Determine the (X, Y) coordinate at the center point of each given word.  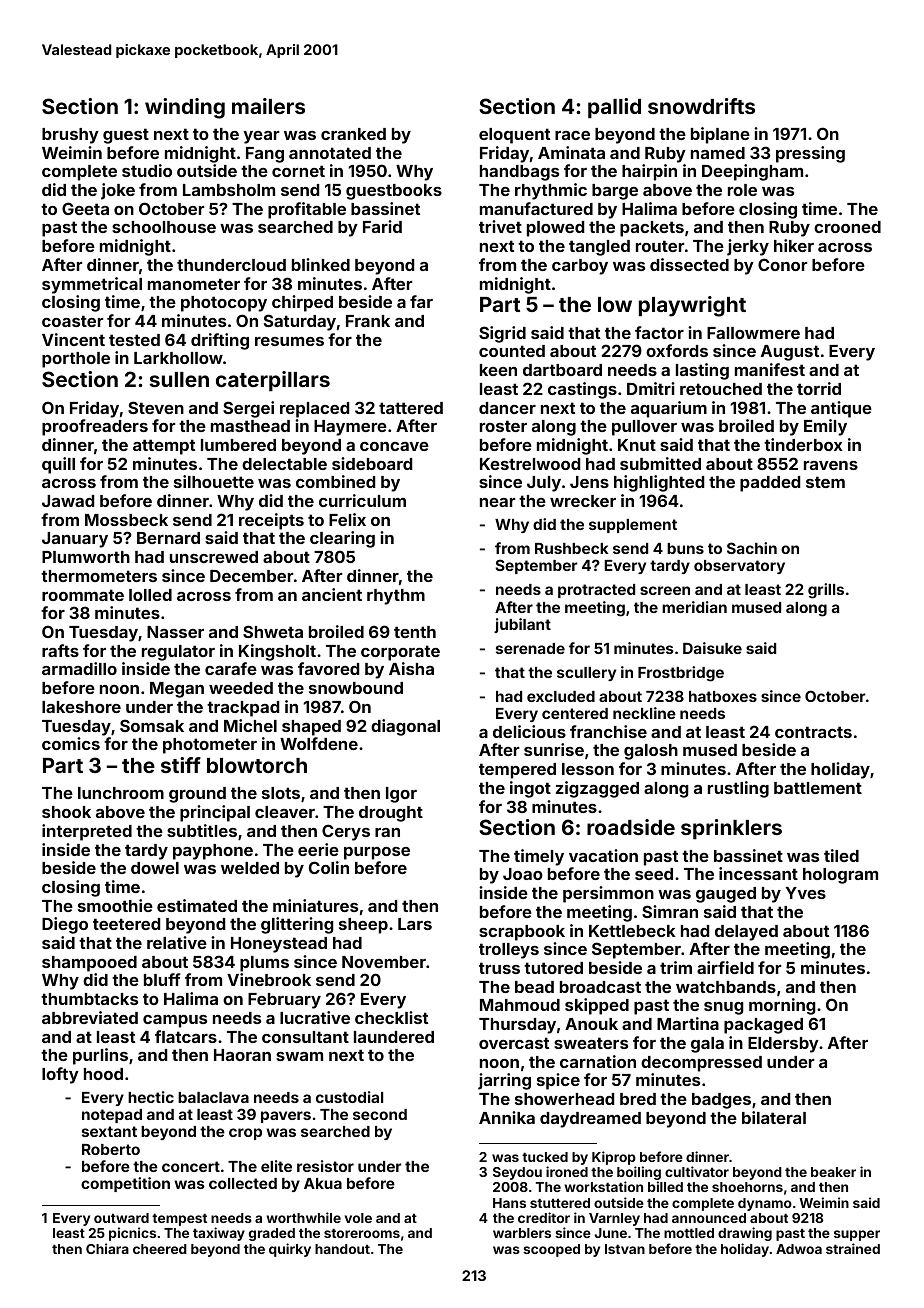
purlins (100, 1056)
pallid (614, 108)
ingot (530, 789)
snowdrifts (701, 106)
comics (71, 743)
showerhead (564, 1099)
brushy (70, 136)
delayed (746, 933)
